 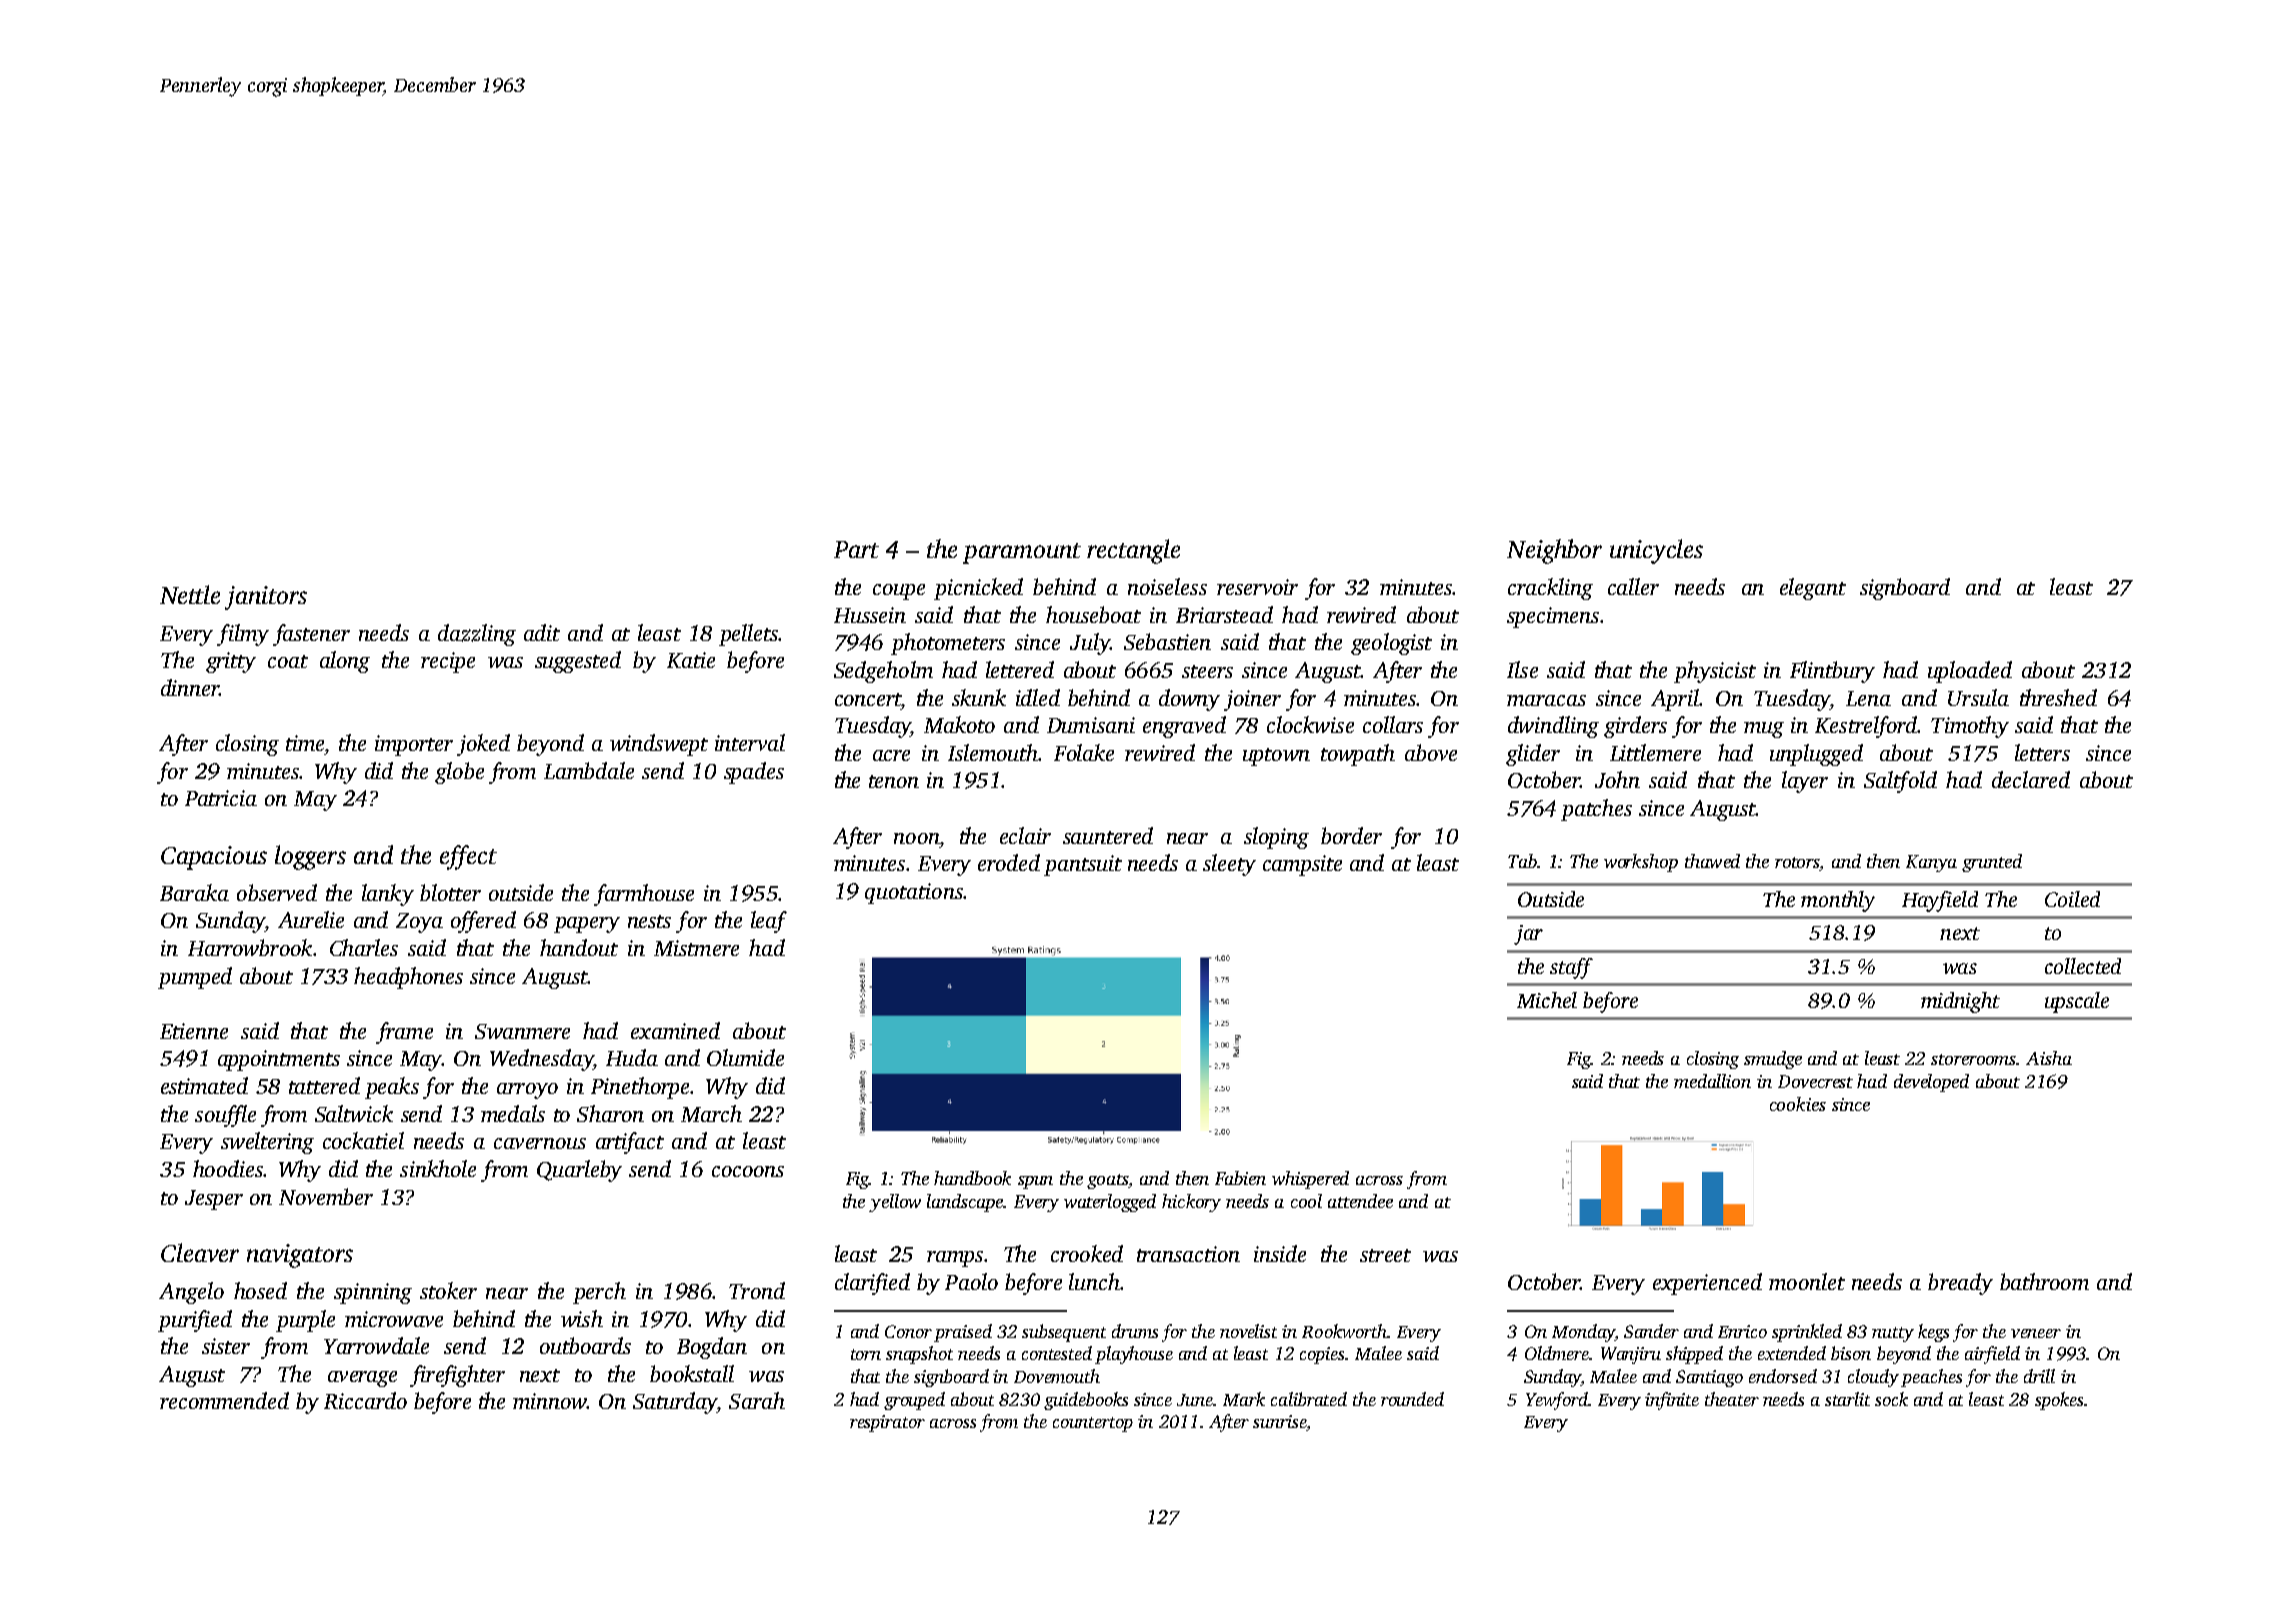 What do you see at coordinates (228, 1168) in the image?
I see `hoodies` at bounding box center [228, 1168].
